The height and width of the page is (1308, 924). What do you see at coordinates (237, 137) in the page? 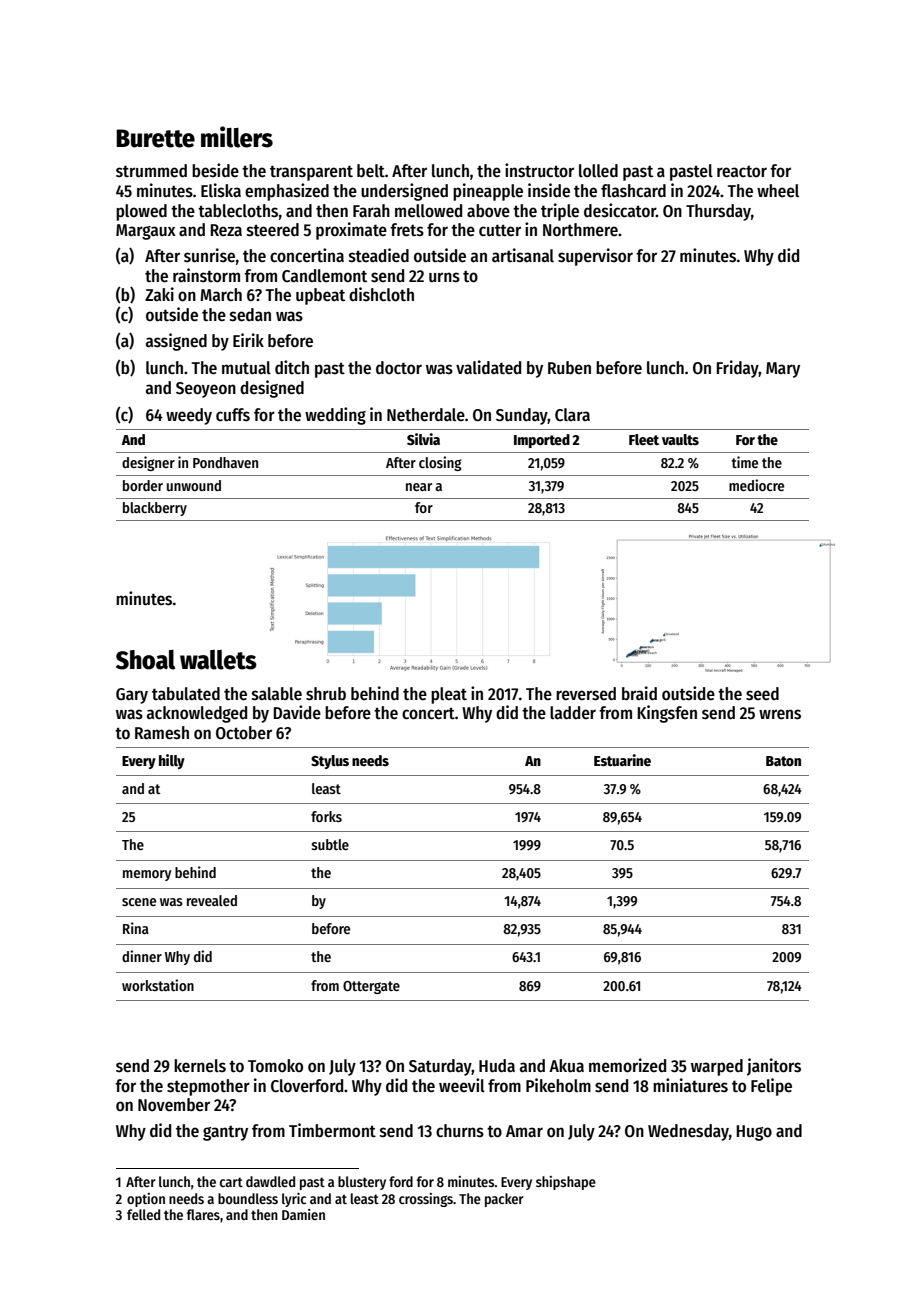
I see `millers` at bounding box center [237, 137].
